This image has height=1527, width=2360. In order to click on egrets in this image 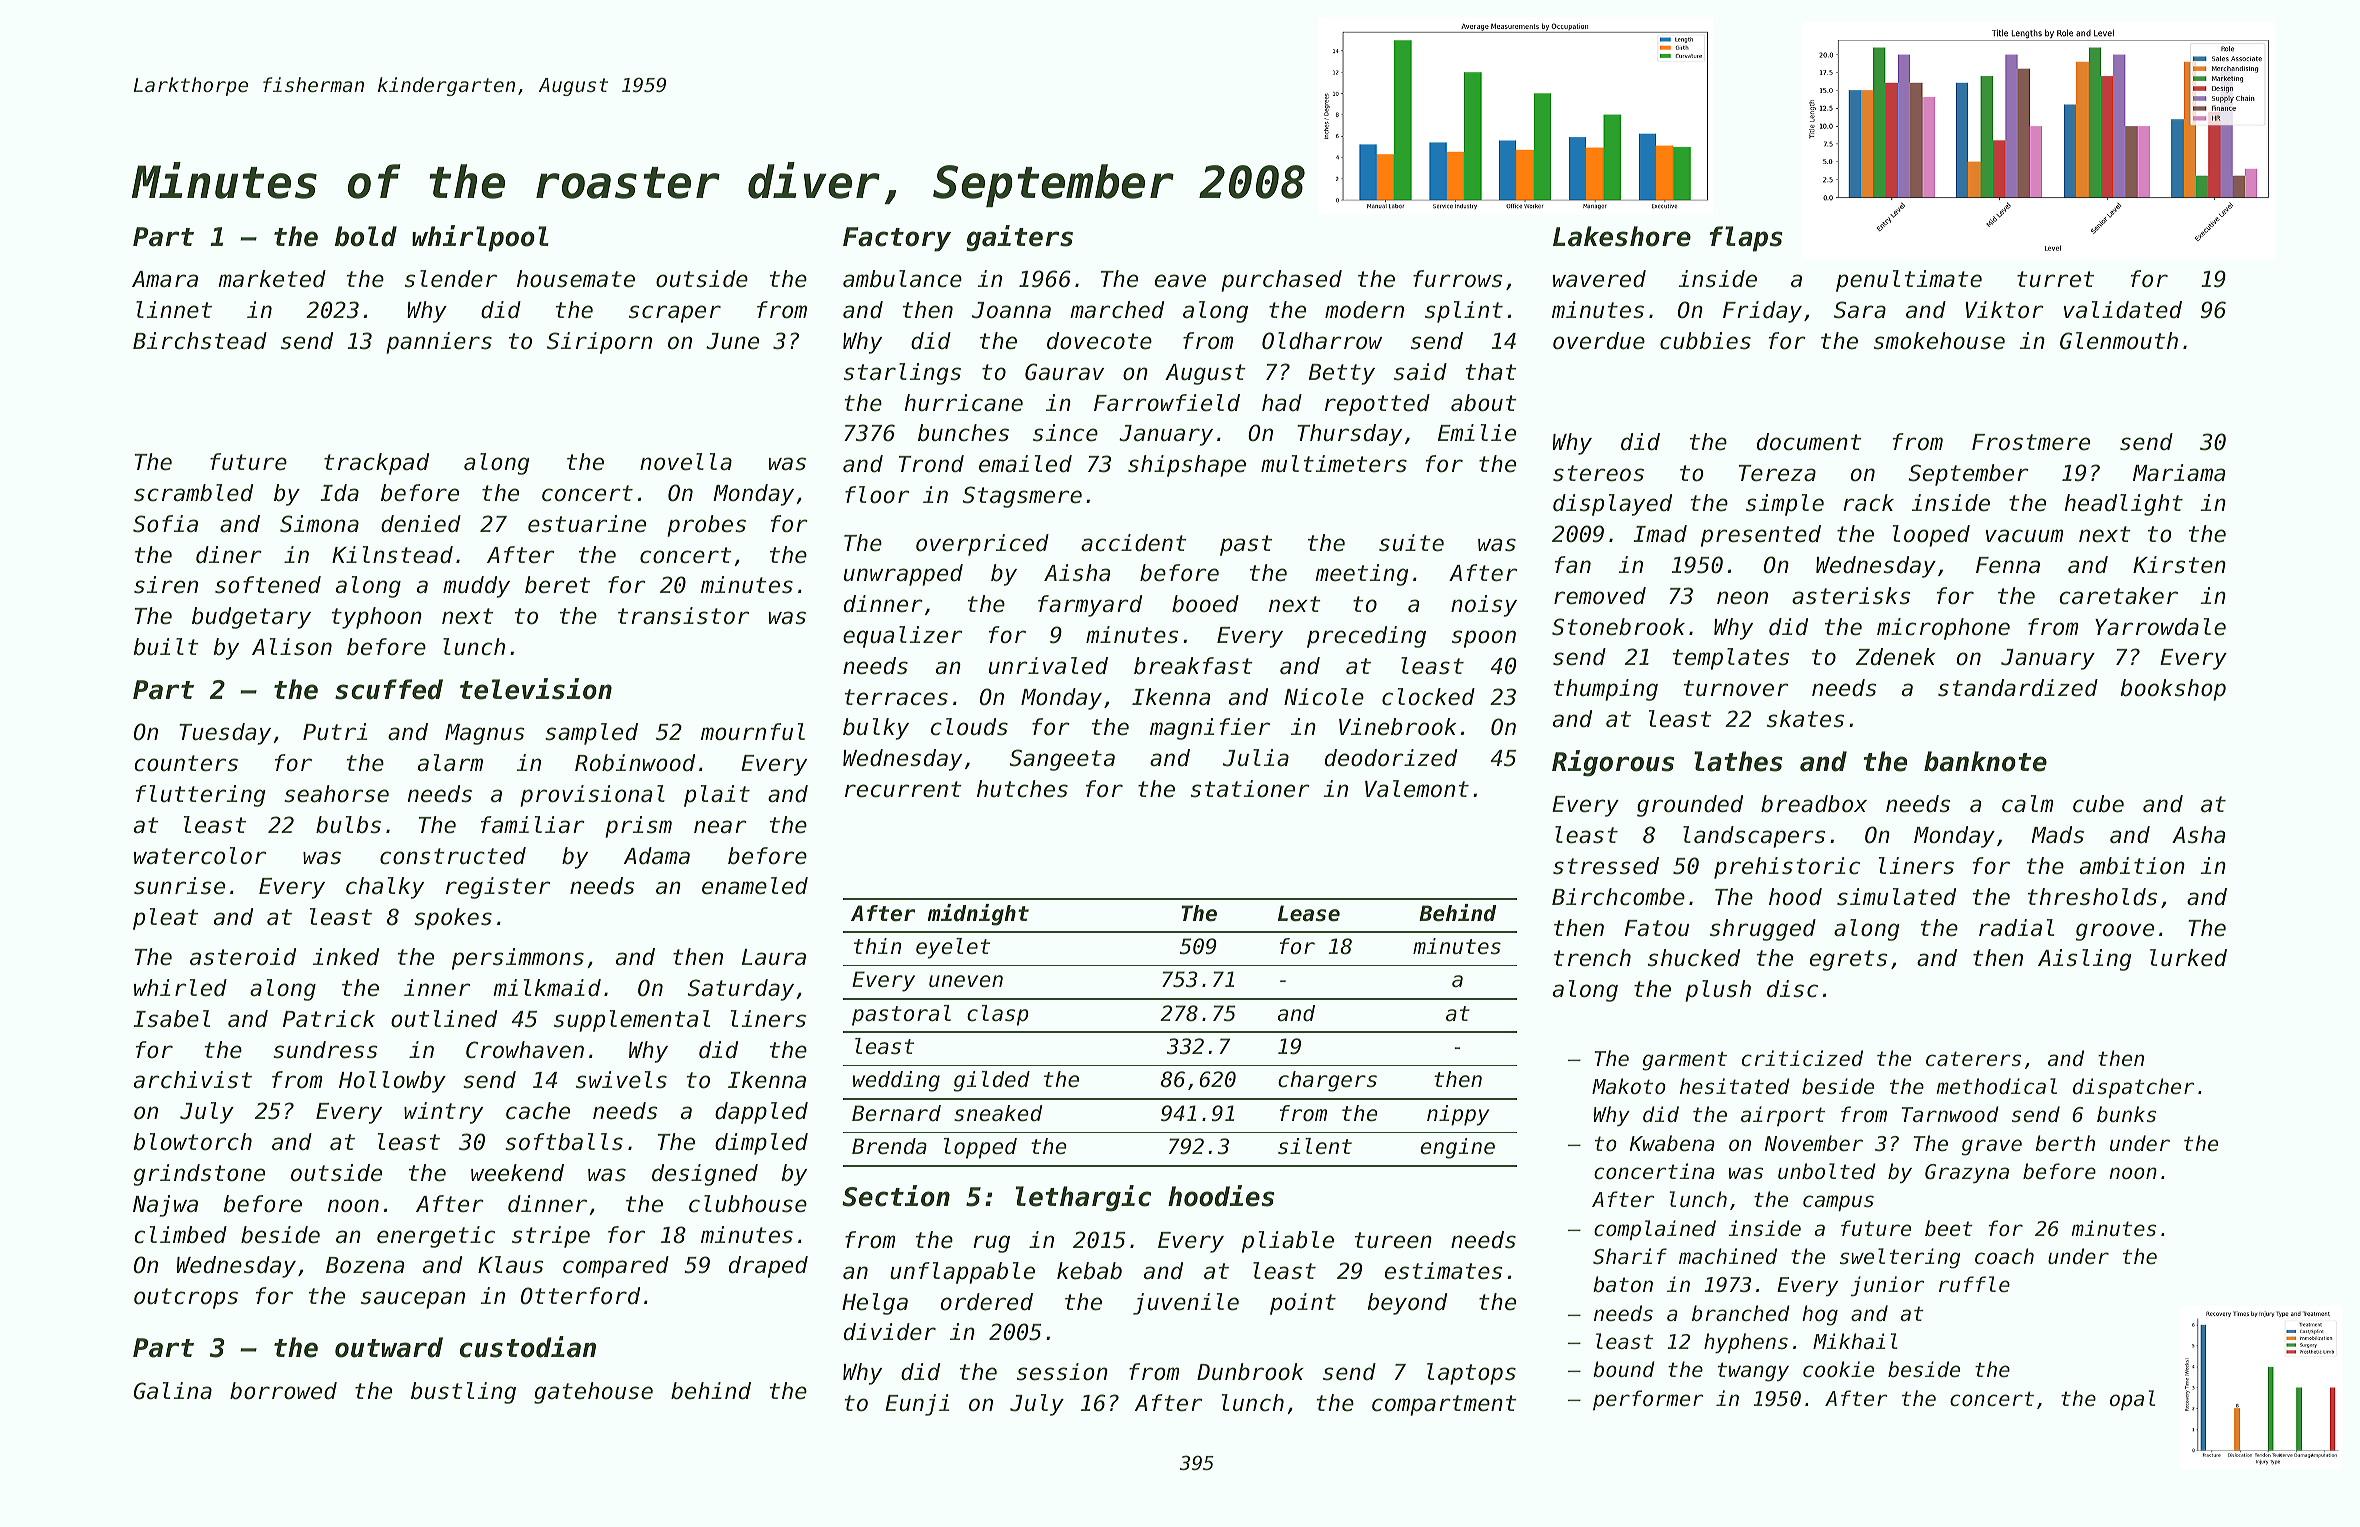, I will do `click(1848, 960)`.
